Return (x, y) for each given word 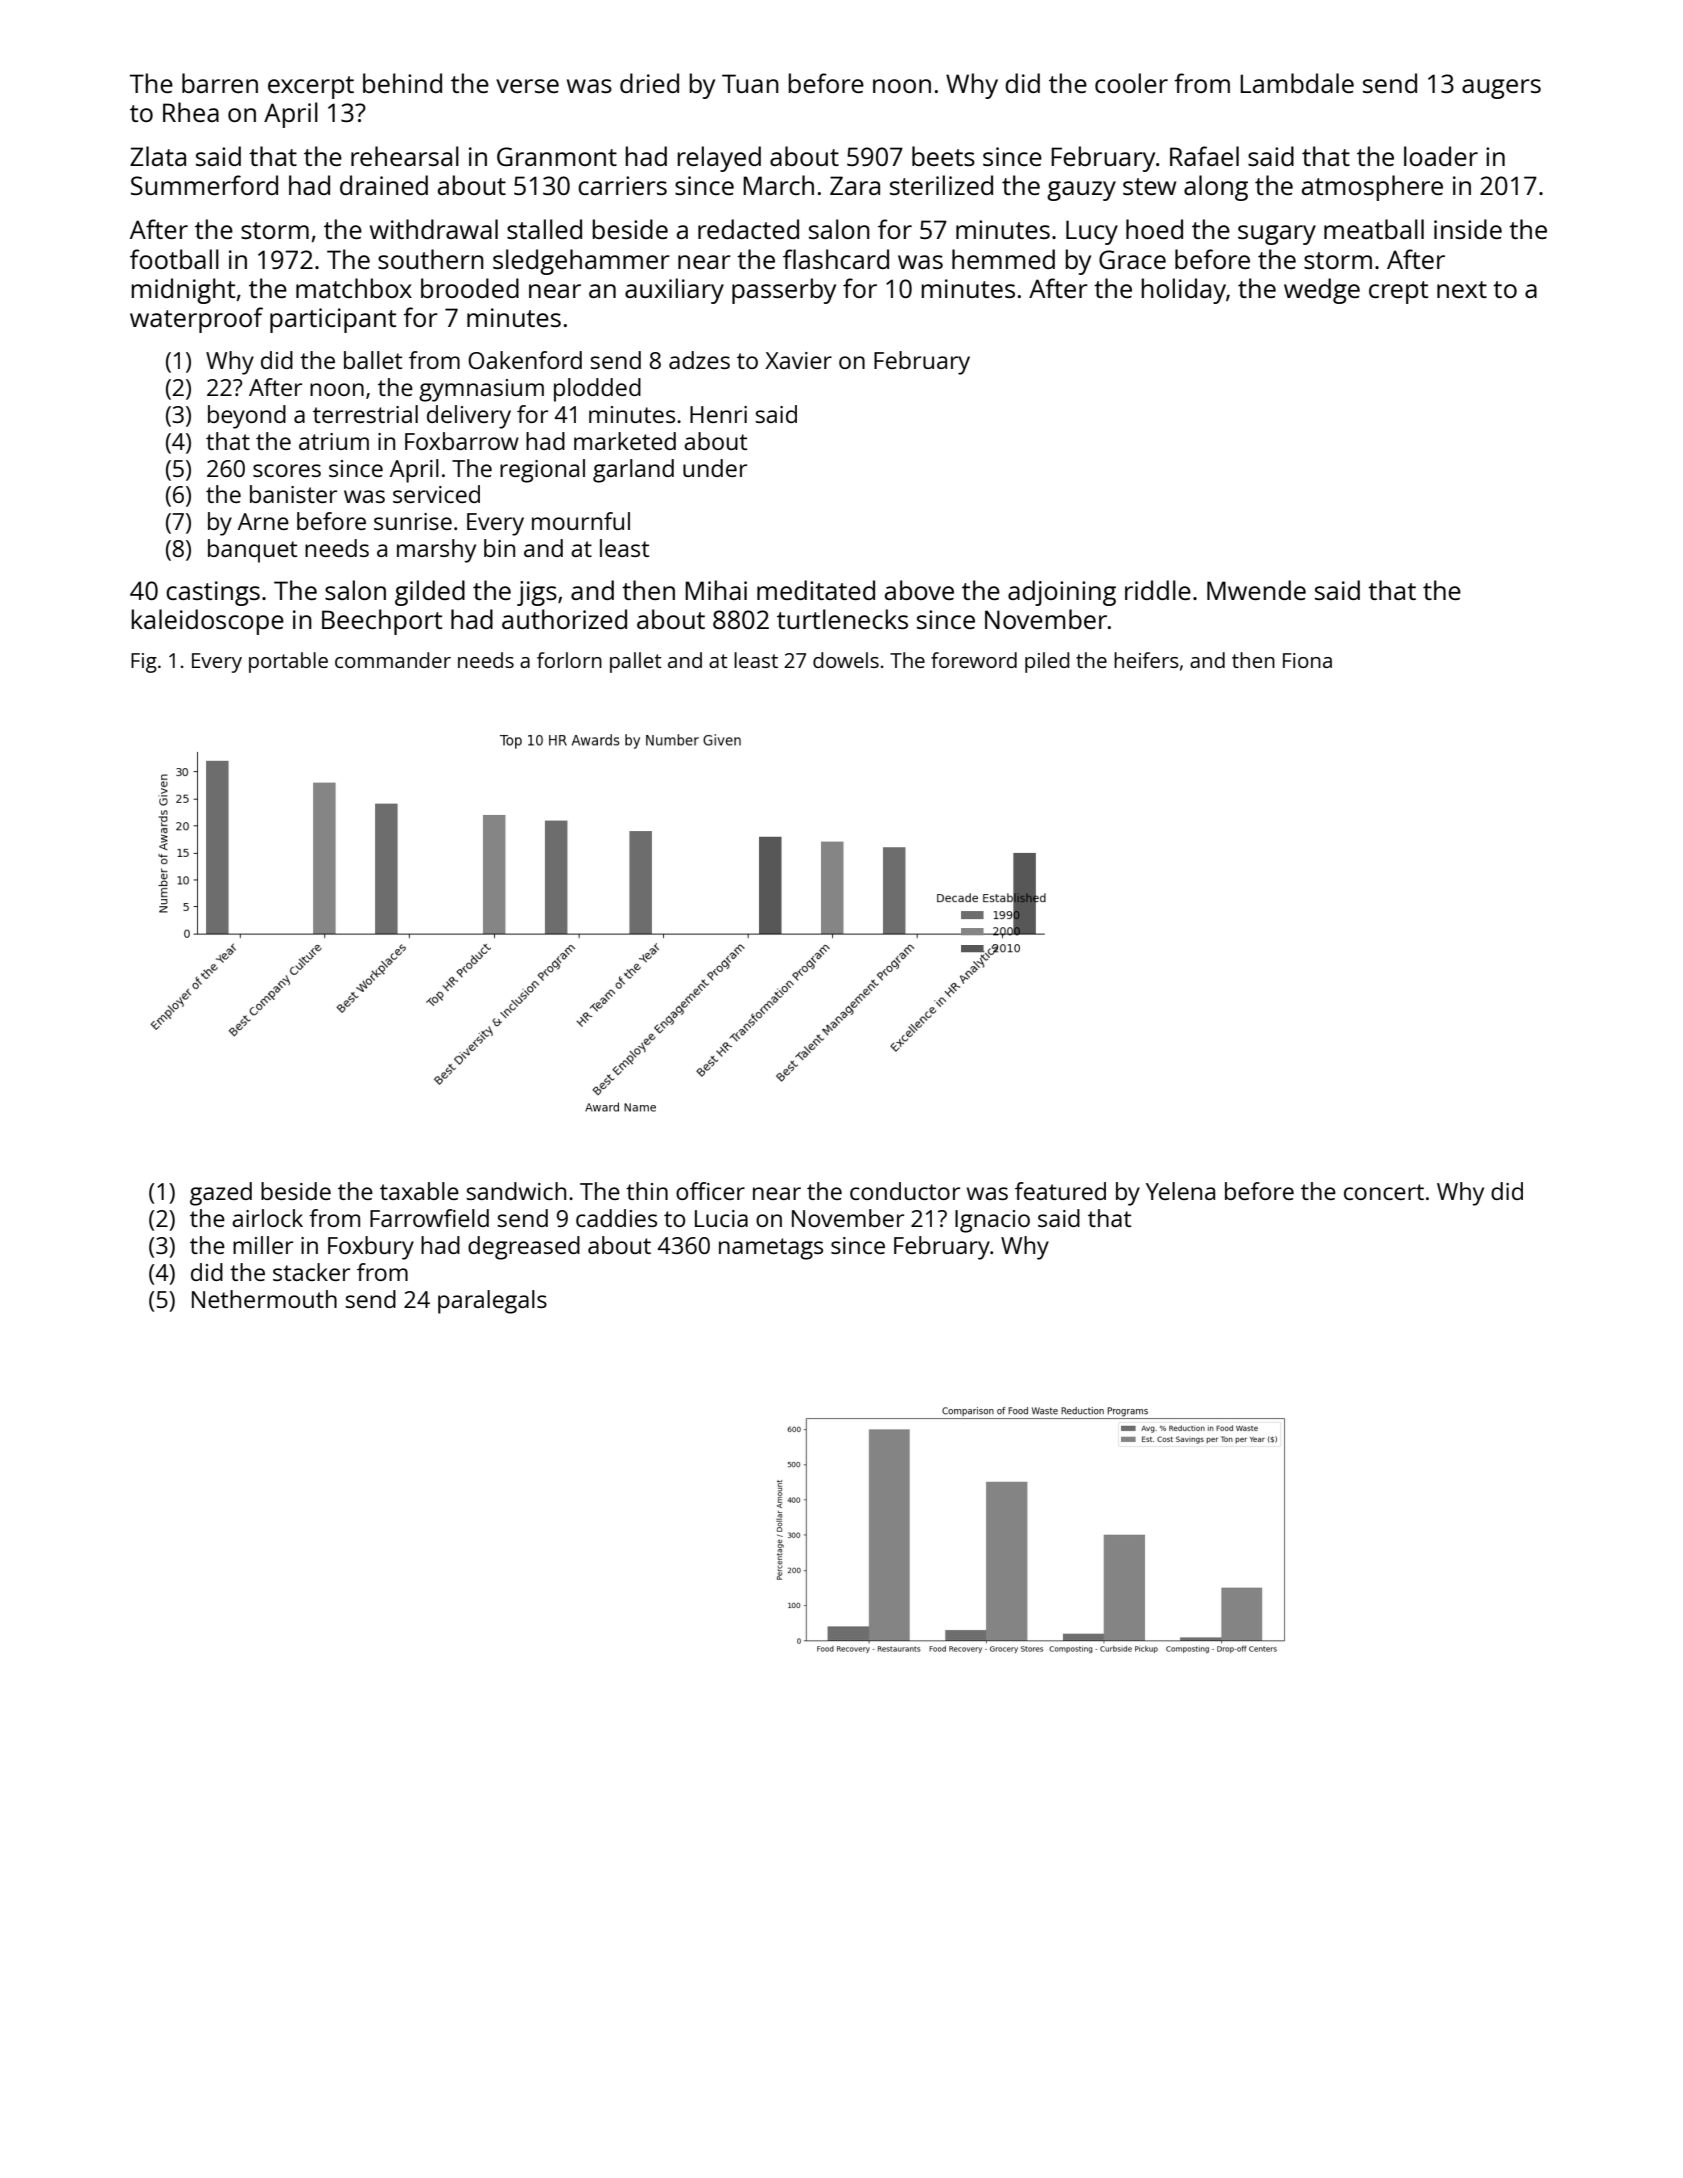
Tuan (750, 83)
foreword (974, 660)
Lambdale (1297, 83)
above (919, 590)
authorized (564, 619)
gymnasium (481, 390)
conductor (905, 1191)
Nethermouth (264, 1299)
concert (1384, 1192)
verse (527, 86)
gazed (221, 1194)
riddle (1158, 590)
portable (288, 662)
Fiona (1307, 660)
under (715, 468)
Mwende (1256, 590)
